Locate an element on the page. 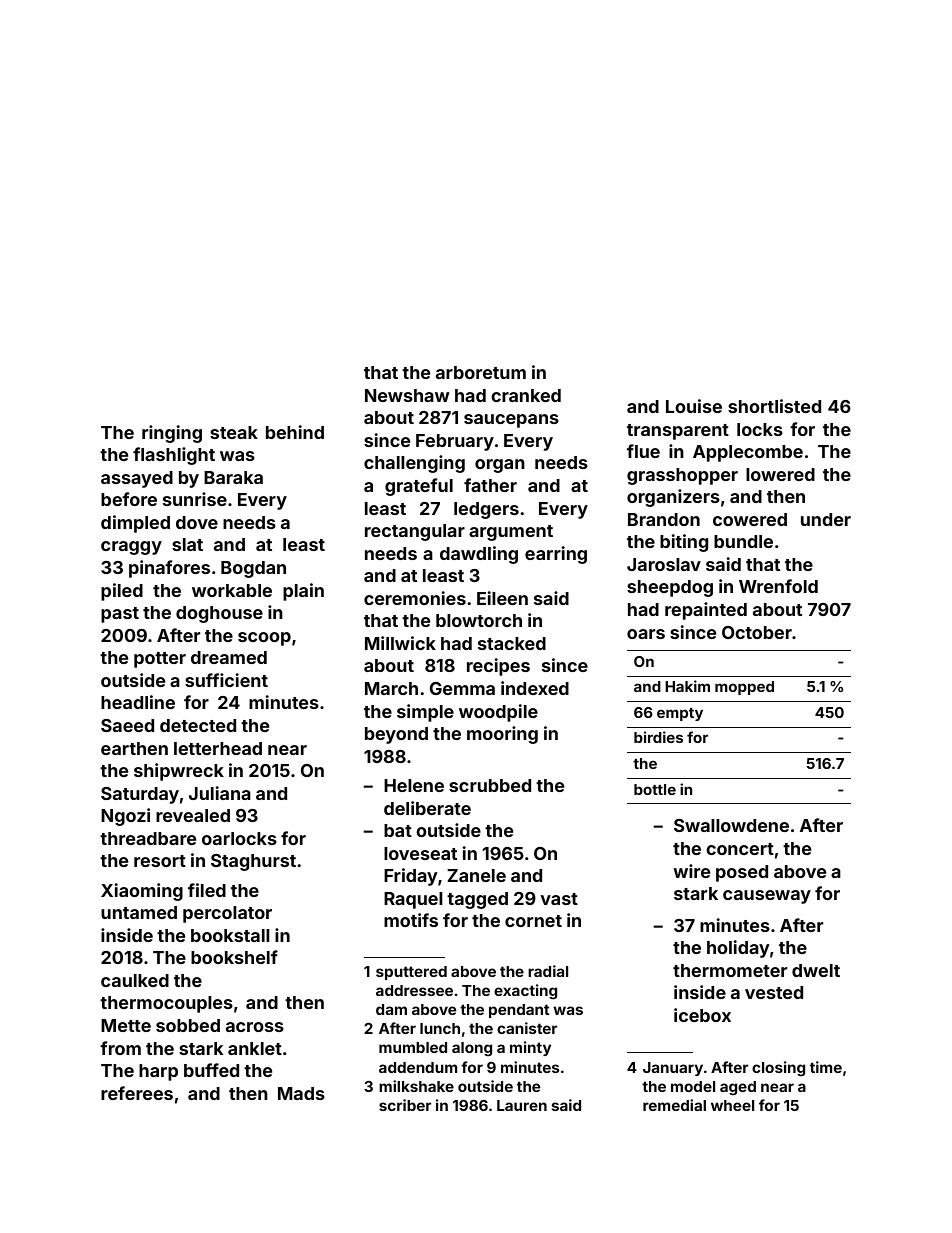 This page has height=1233, width=952. Bogdan is located at coordinates (253, 569).
